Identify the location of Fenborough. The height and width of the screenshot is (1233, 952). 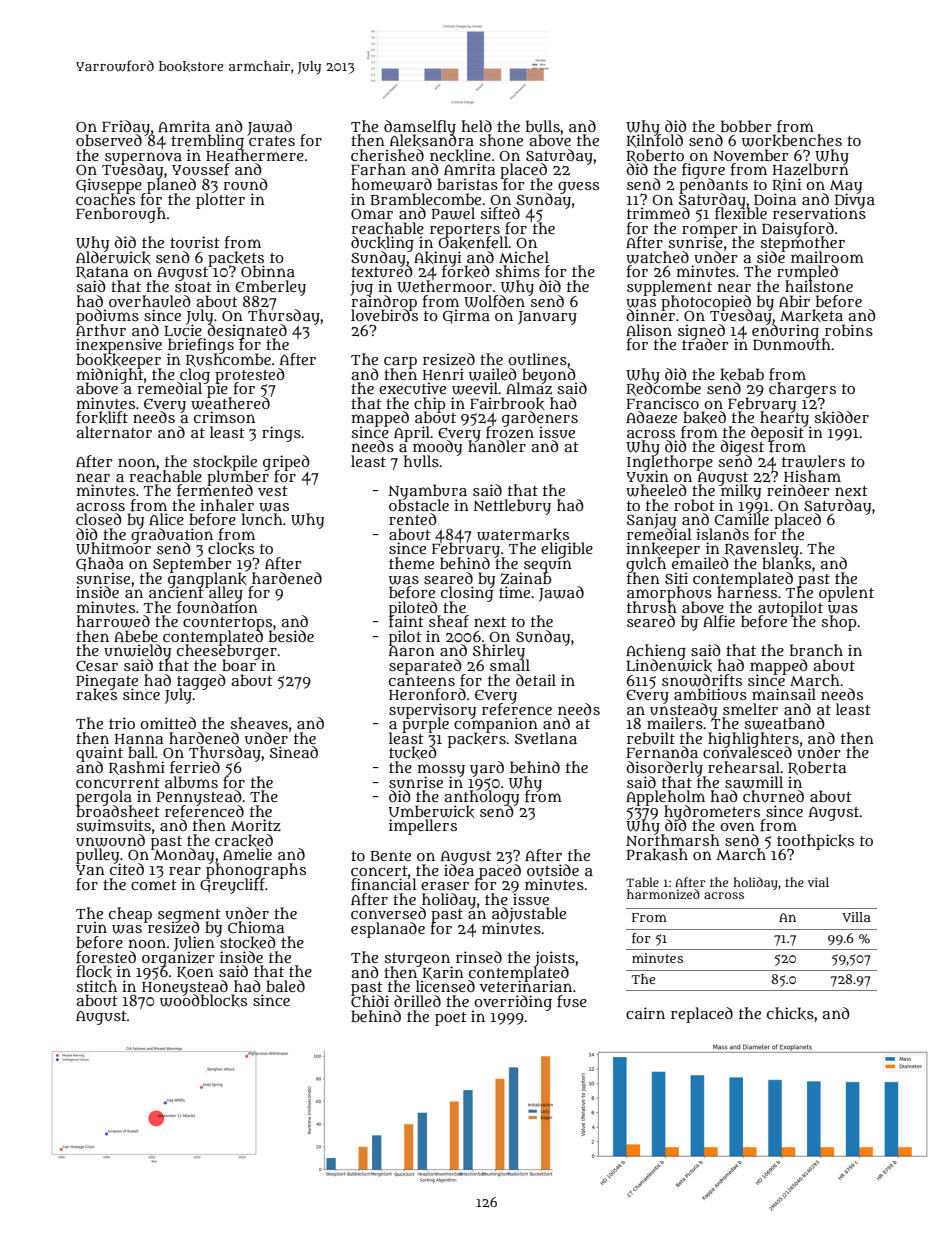
(121, 215).
